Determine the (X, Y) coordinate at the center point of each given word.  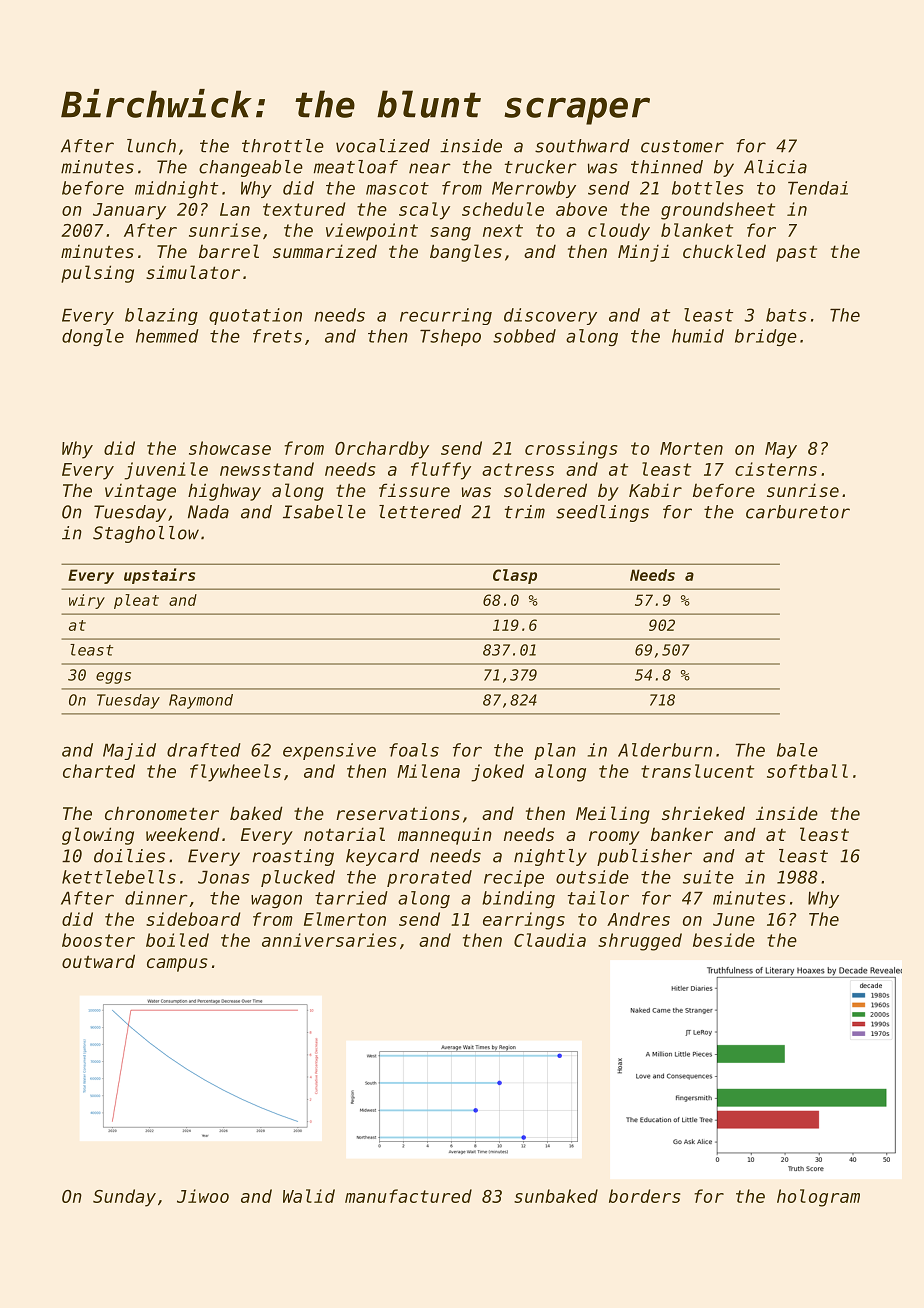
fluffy (441, 471)
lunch (151, 146)
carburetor (798, 512)
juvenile (166, 471)
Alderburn (665, 750)
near (430, 168)
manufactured (408, 1196)
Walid (309, 1196)
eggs (113, 678)
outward (98, 961)
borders (644, 1196)
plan (555, 751)
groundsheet (718, 211)
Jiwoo (203, 1196)
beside (724, 940)
